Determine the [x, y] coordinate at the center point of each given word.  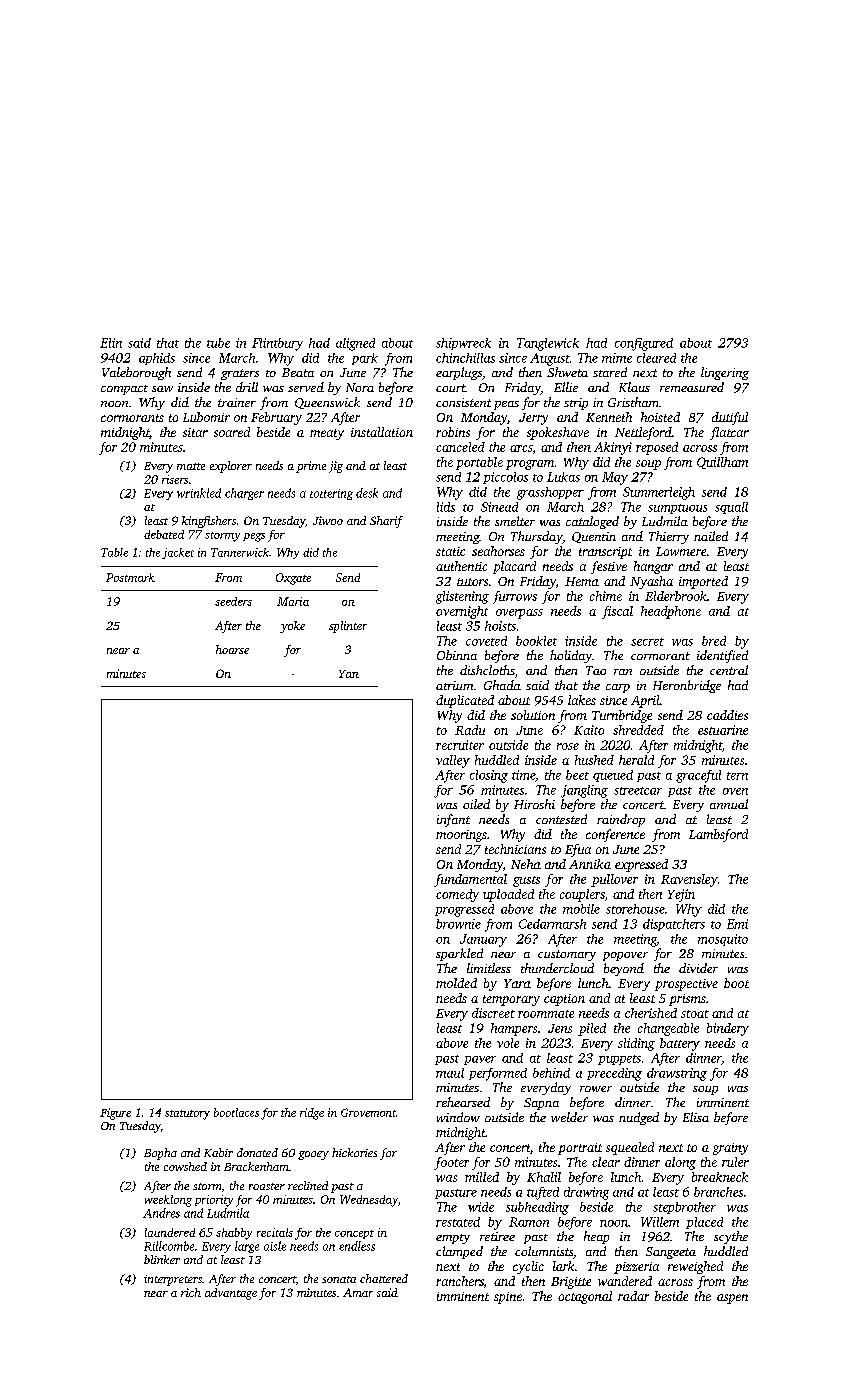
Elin [111, 343]
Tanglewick [548, 344]
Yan [349, 674]
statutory [187, 1115]
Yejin [681, 895]
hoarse [232, 649]
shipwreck [463, 344]
